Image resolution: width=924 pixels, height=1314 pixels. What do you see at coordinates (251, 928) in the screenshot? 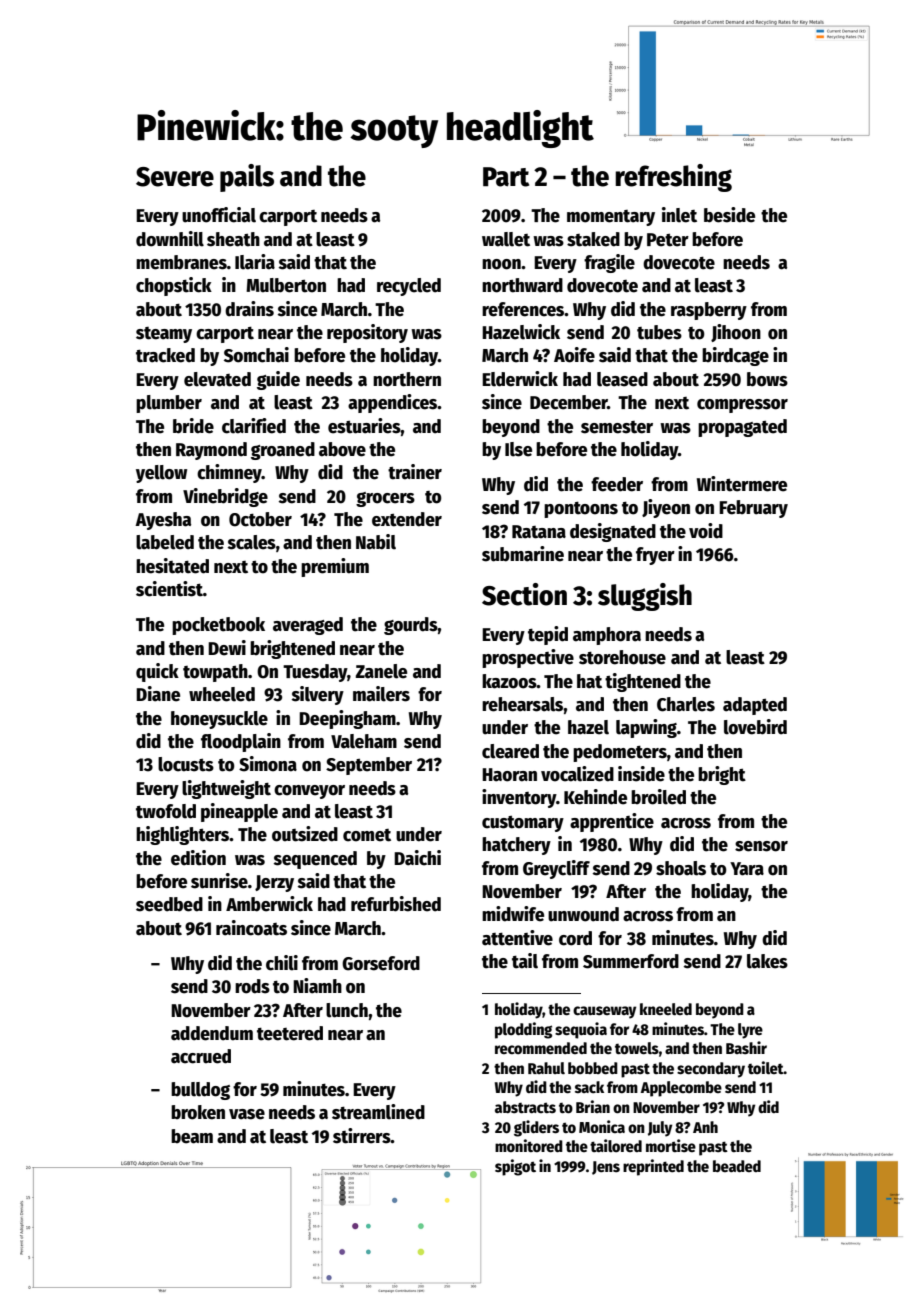
I see `raincoats` at bounding box center [251, 928].
